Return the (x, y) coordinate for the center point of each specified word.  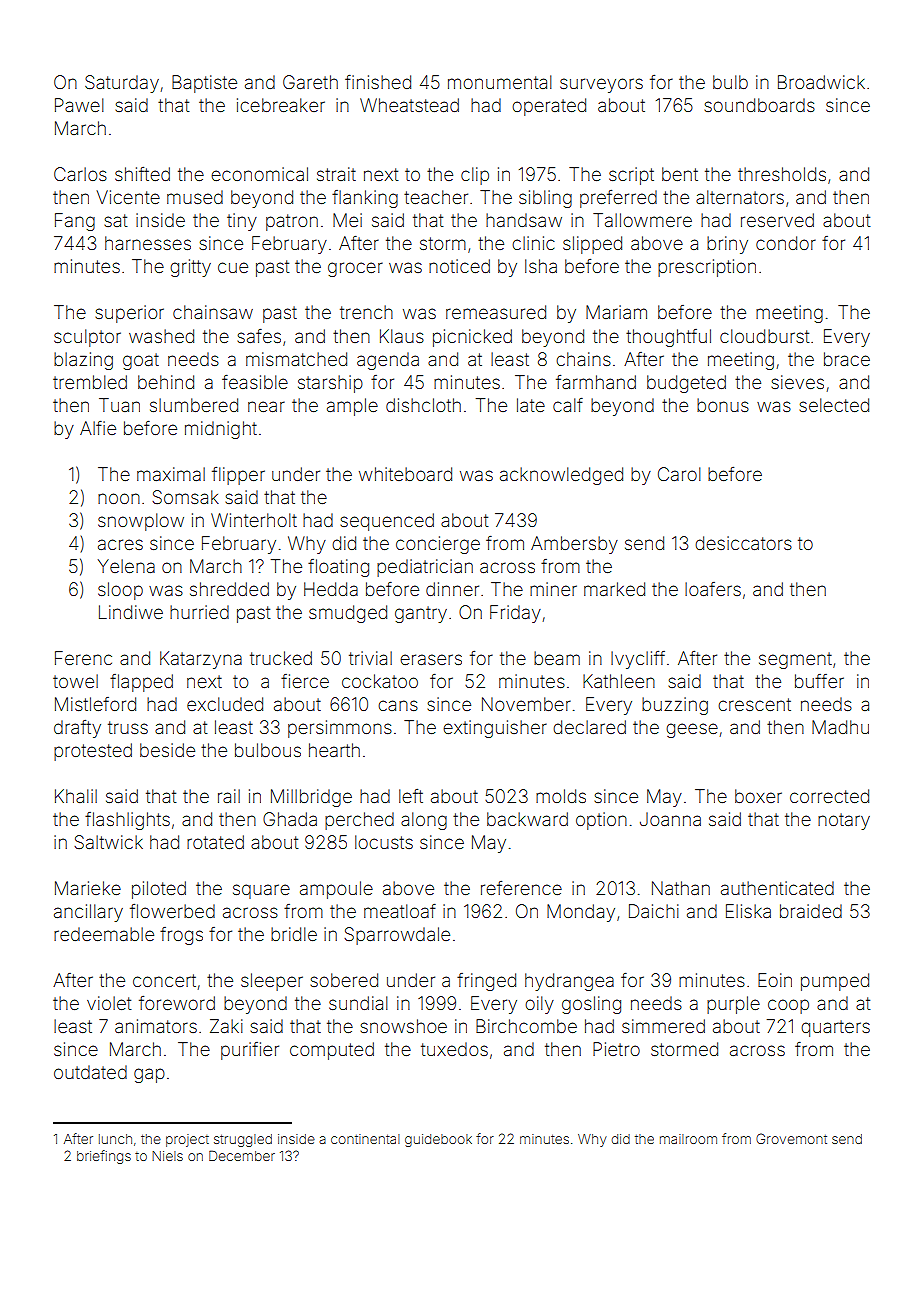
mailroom (688, 1139)
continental (365, 1139)
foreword (177, 1003)
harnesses (148, 243)
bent (680, 174)
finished (378, 82)
